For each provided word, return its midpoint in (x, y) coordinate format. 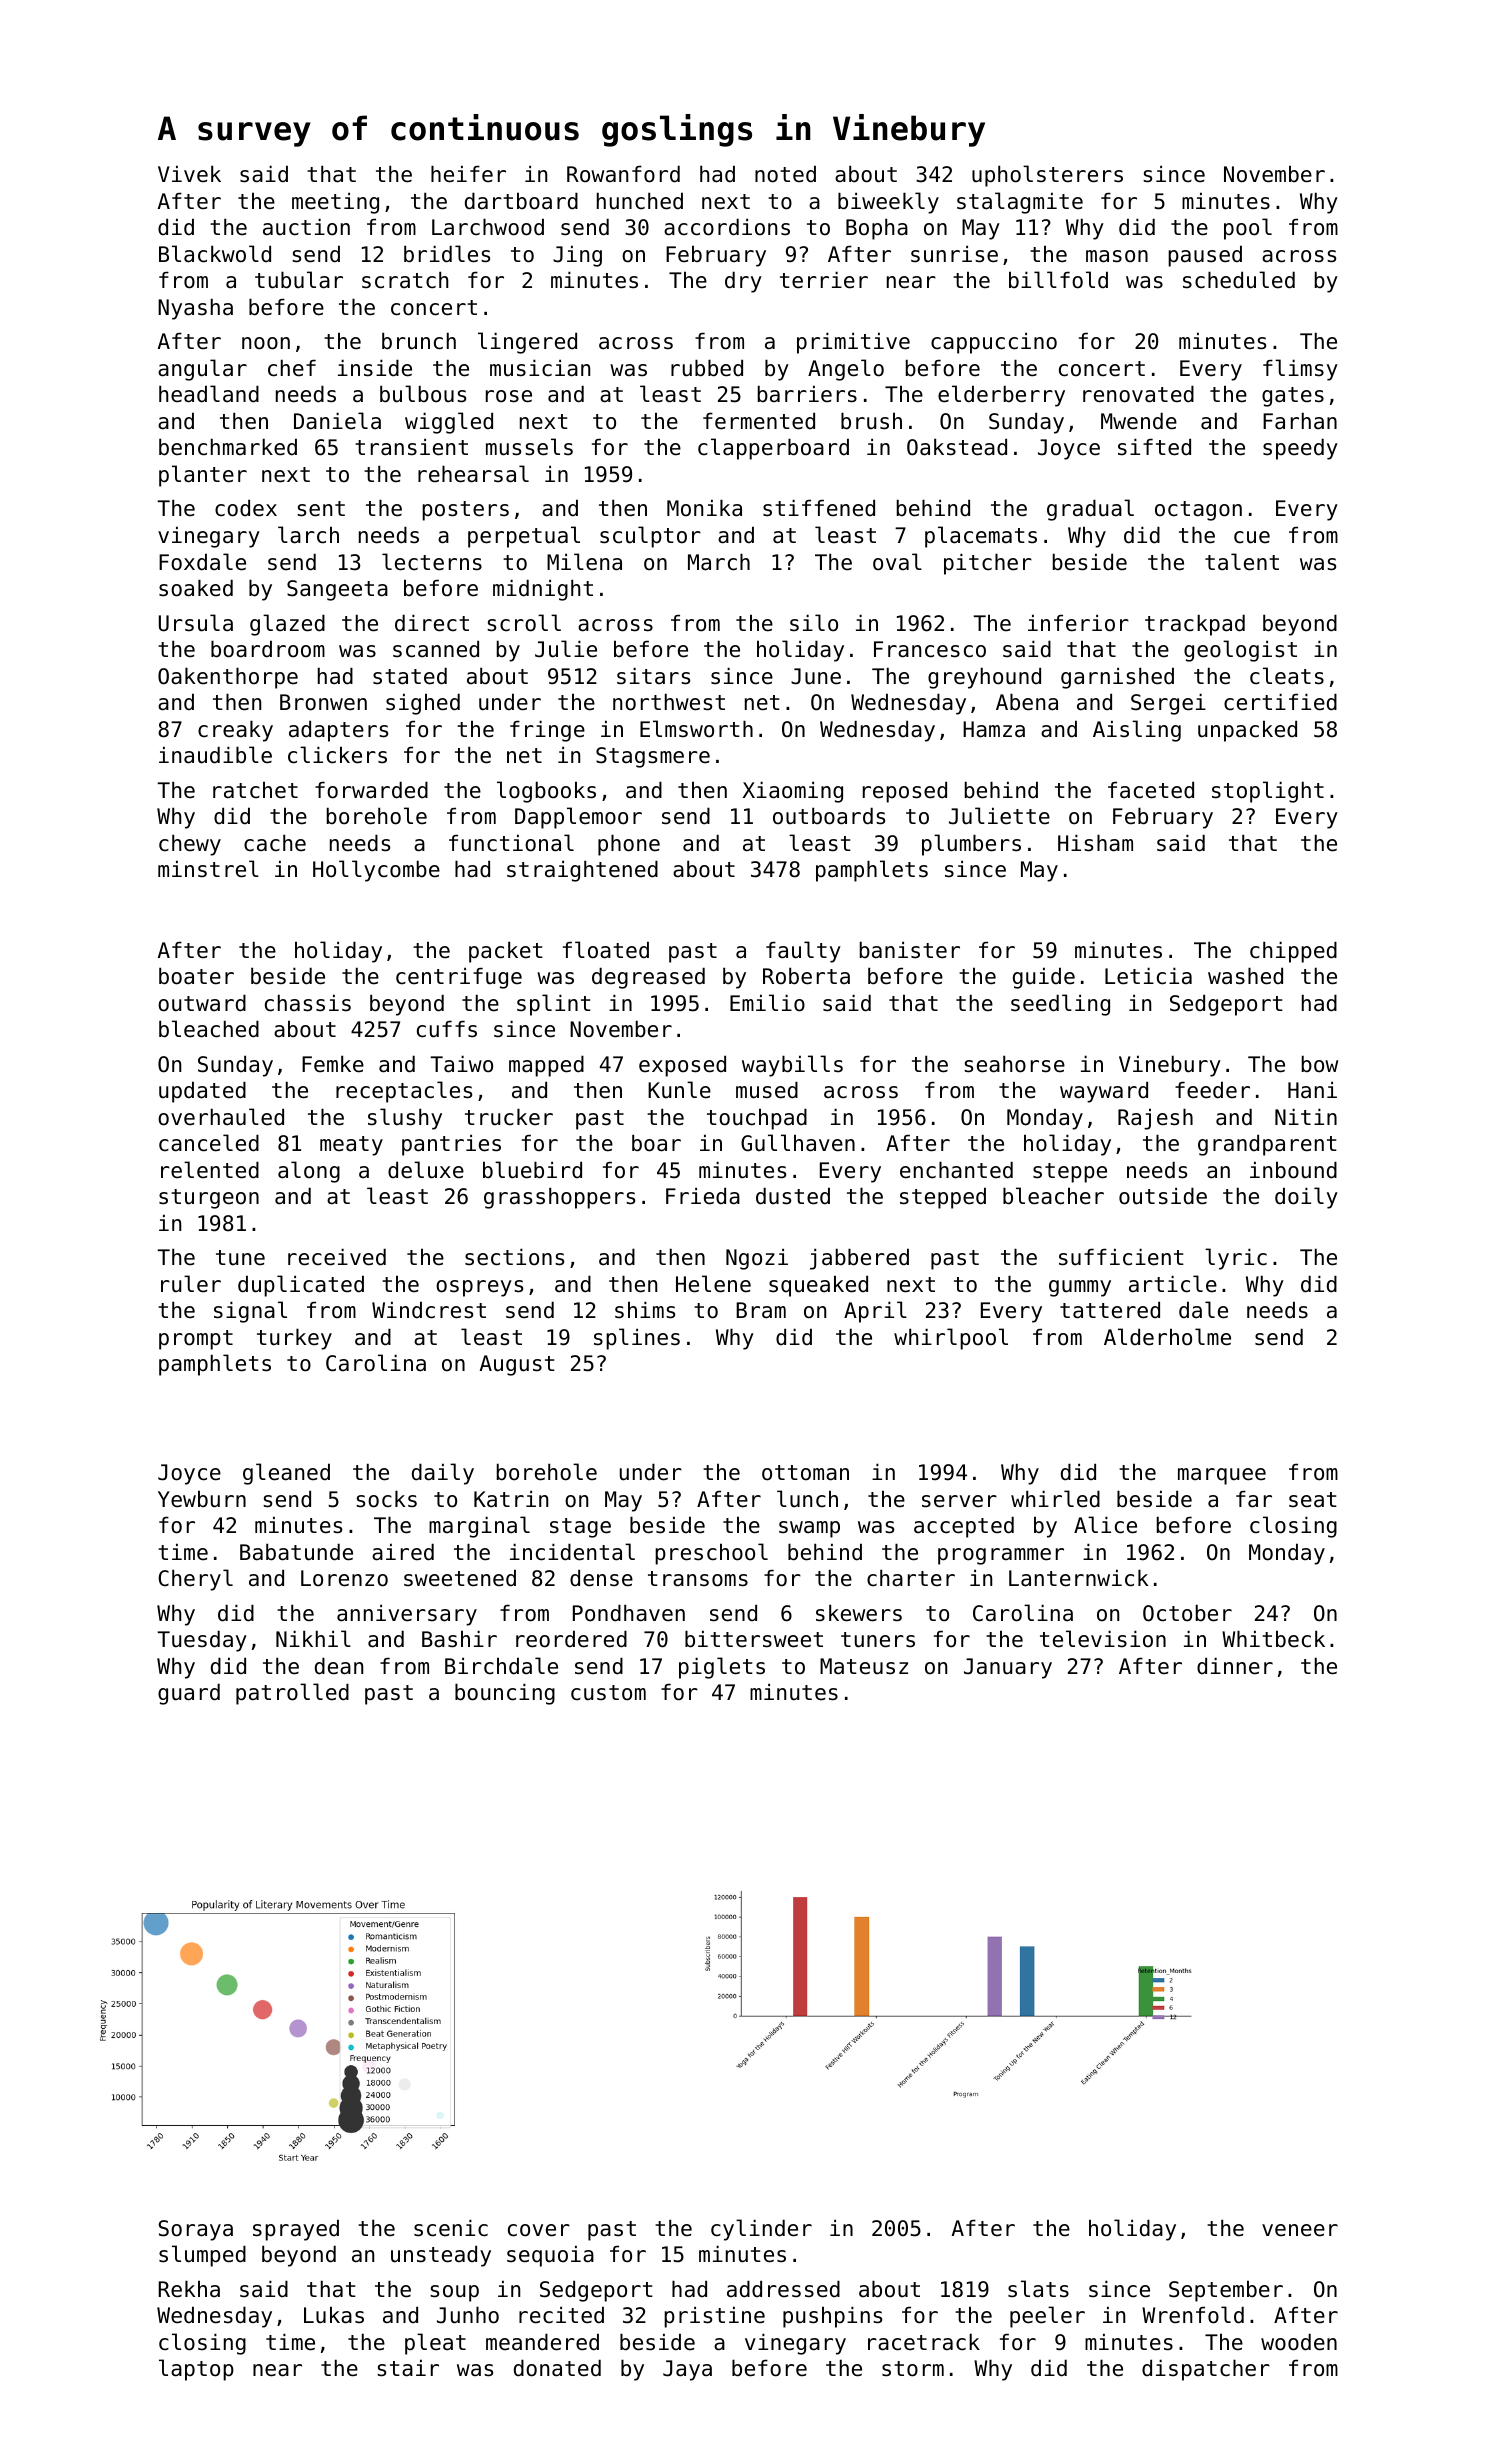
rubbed (707, 368)
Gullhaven (798, 1143)
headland (209, 394)
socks (386, 1499)
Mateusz (864, 1666)
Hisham (1095, 843)
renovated (1138, 394)
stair (408, 2368)
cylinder (761, 2230)
